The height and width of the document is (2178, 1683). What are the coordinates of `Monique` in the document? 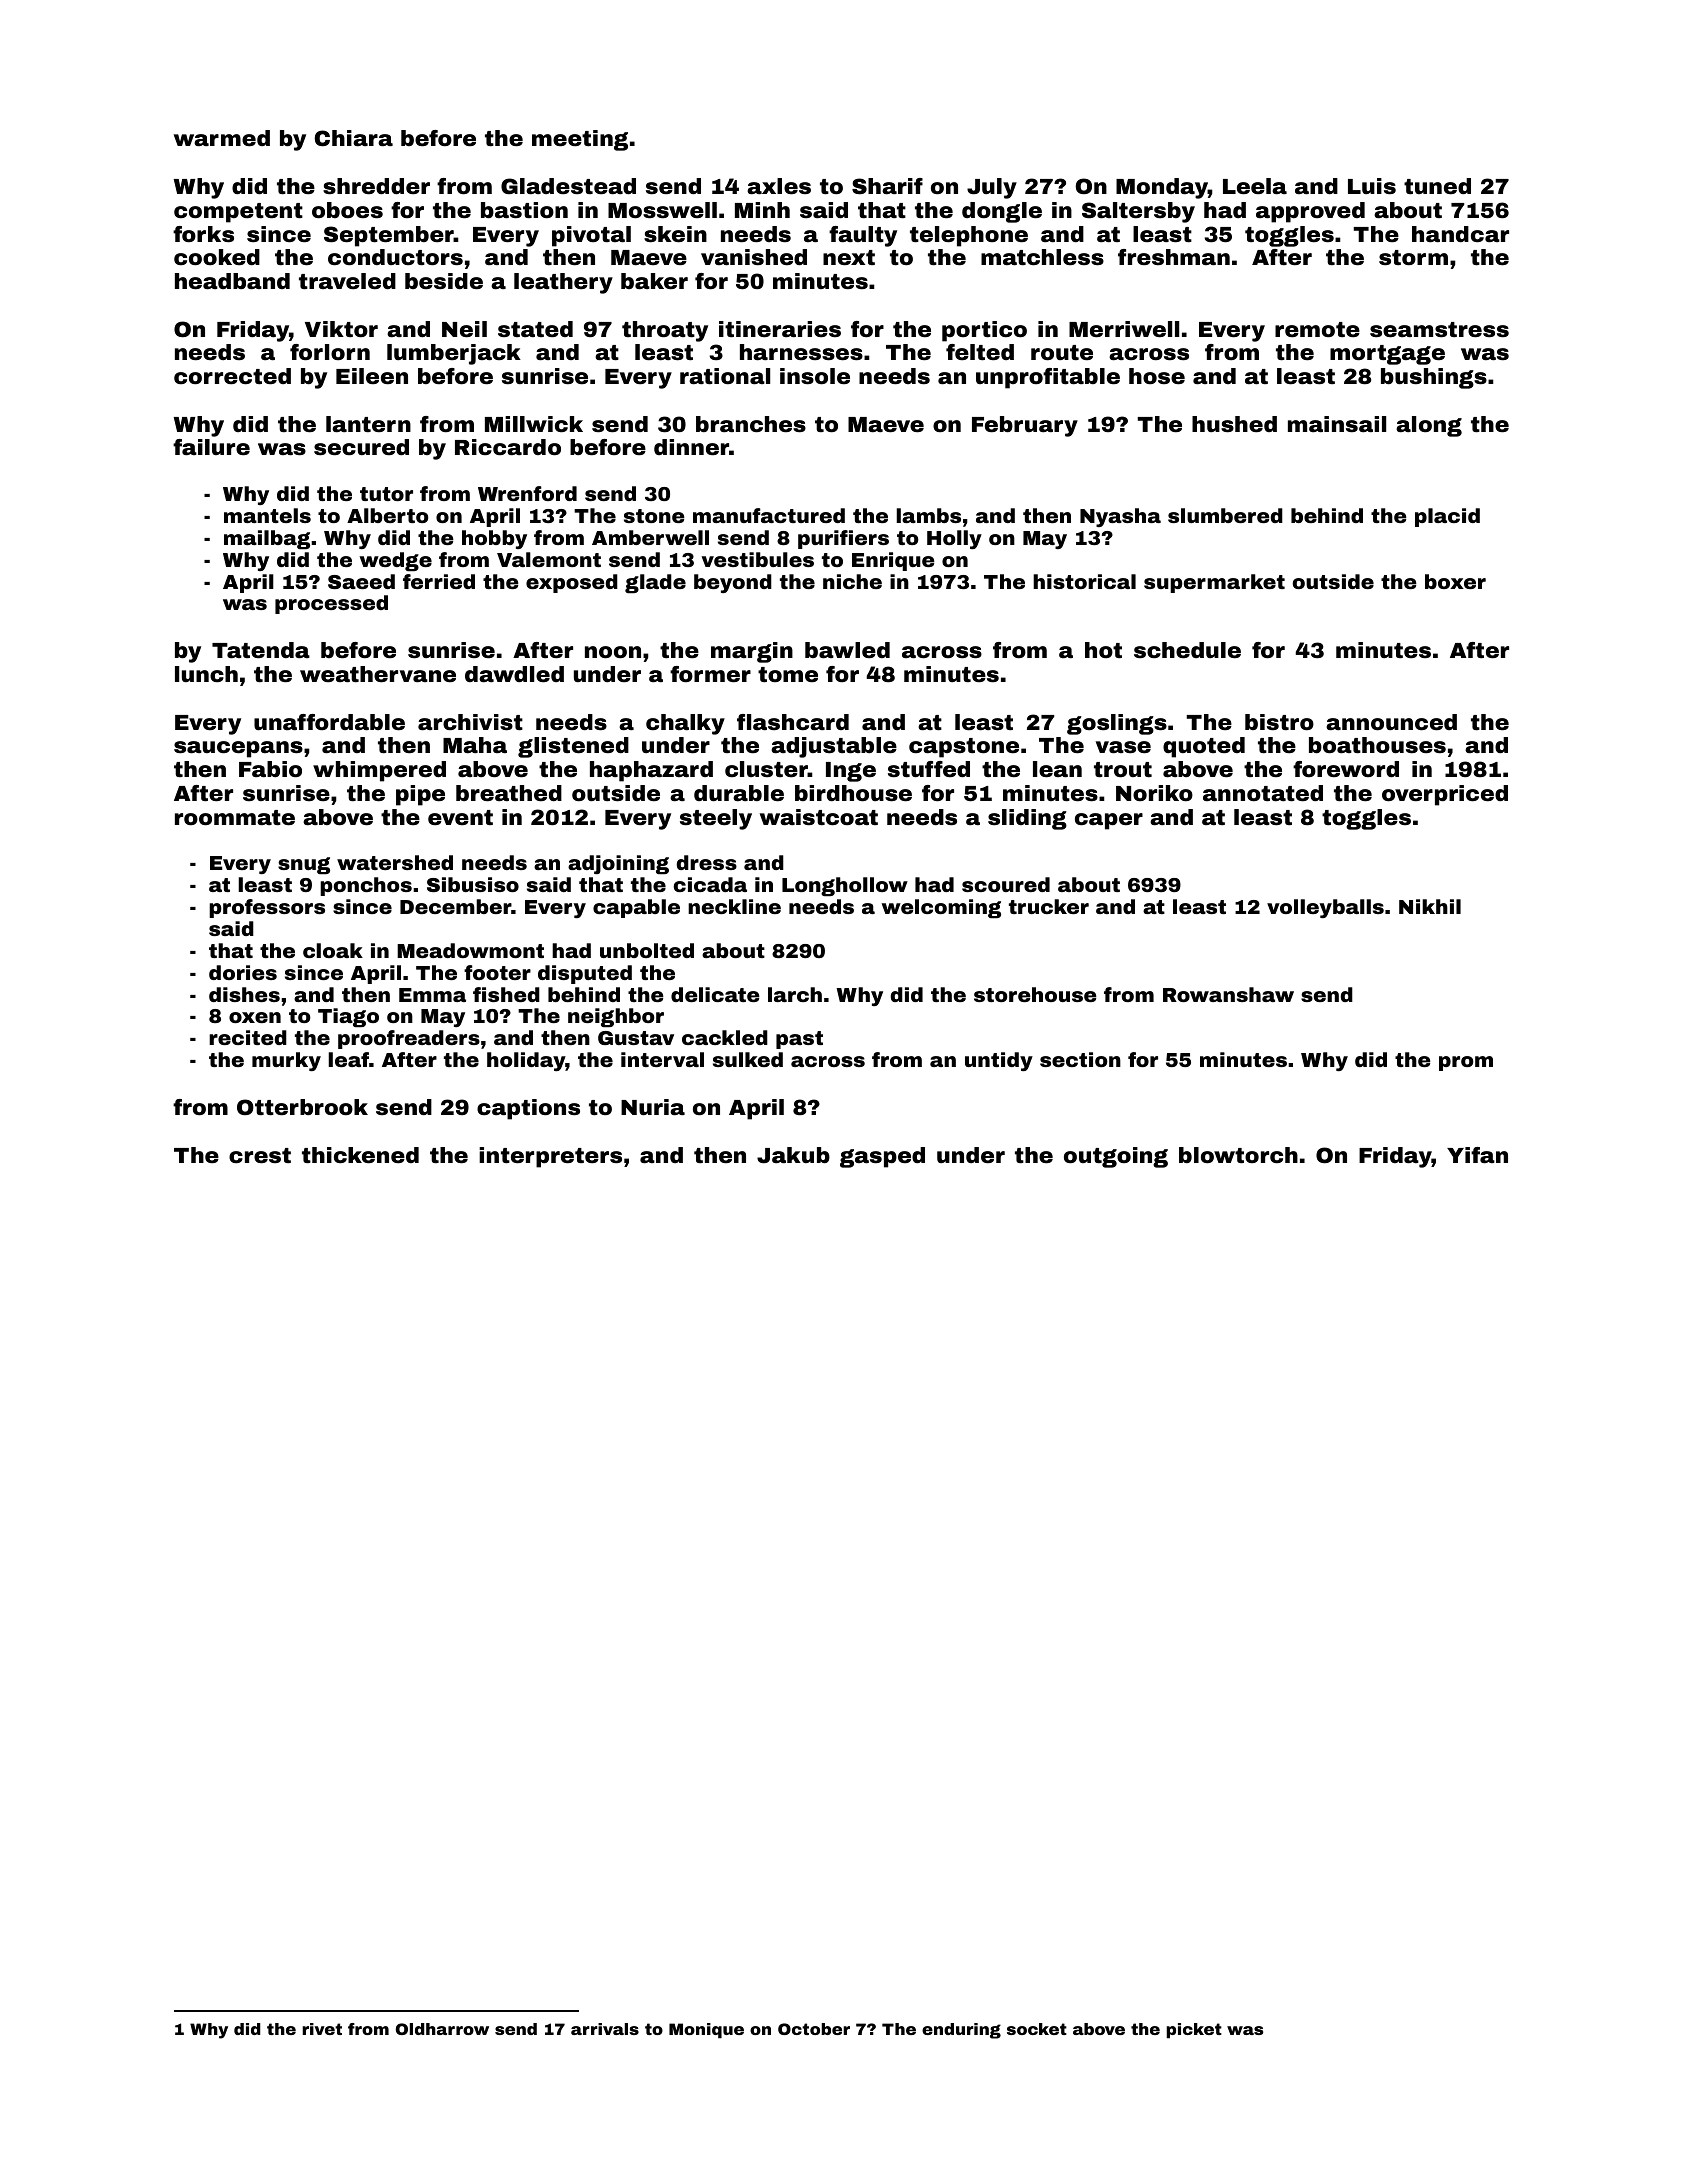 It's located at (706, 2031).
